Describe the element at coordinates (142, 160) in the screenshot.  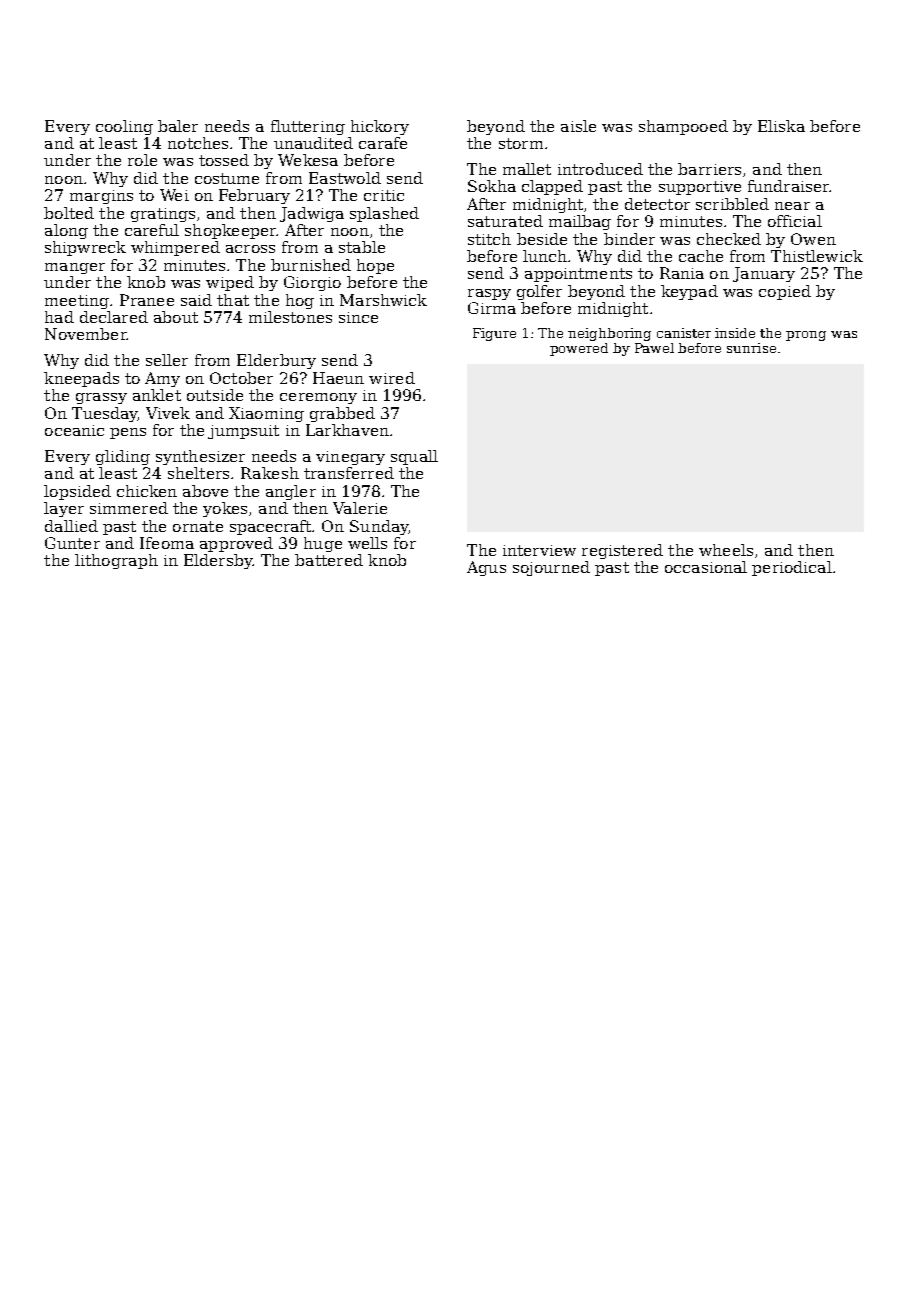
I see `role` at that location.
